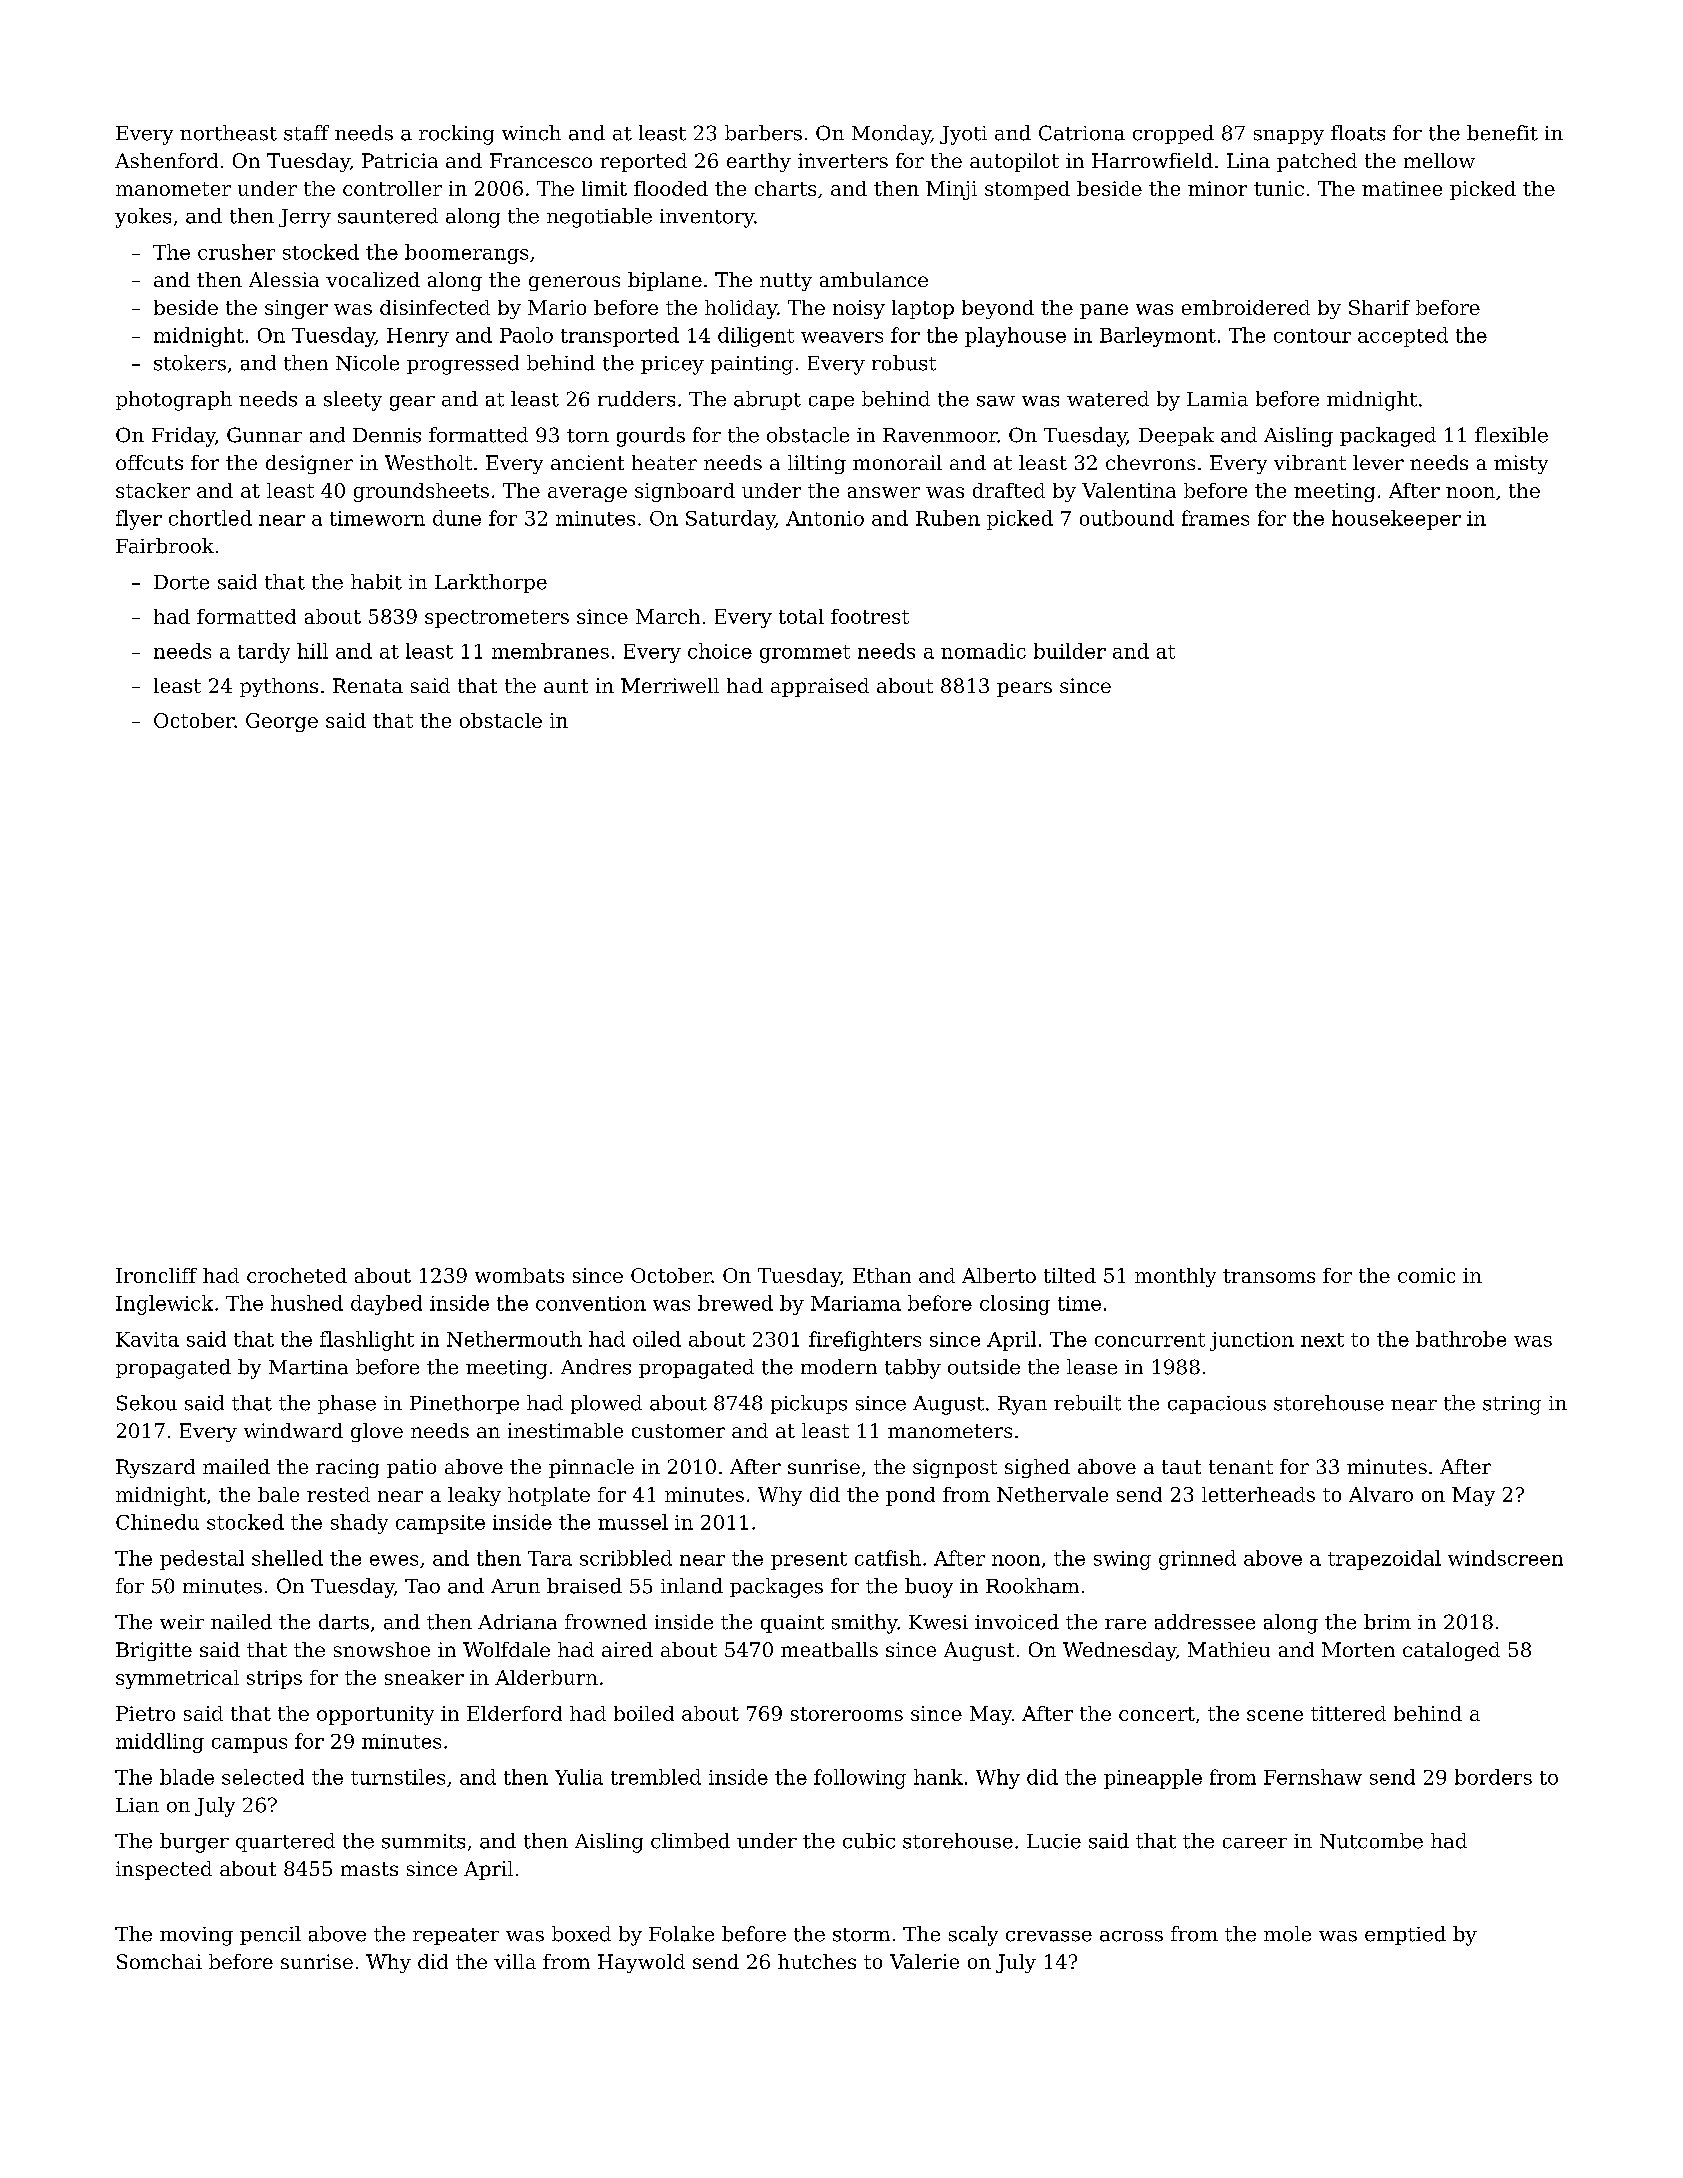  What do you see at coordinates (882, 1275) in the screenshot?
I see `Ethan` at bounding box center [882, 1275].
